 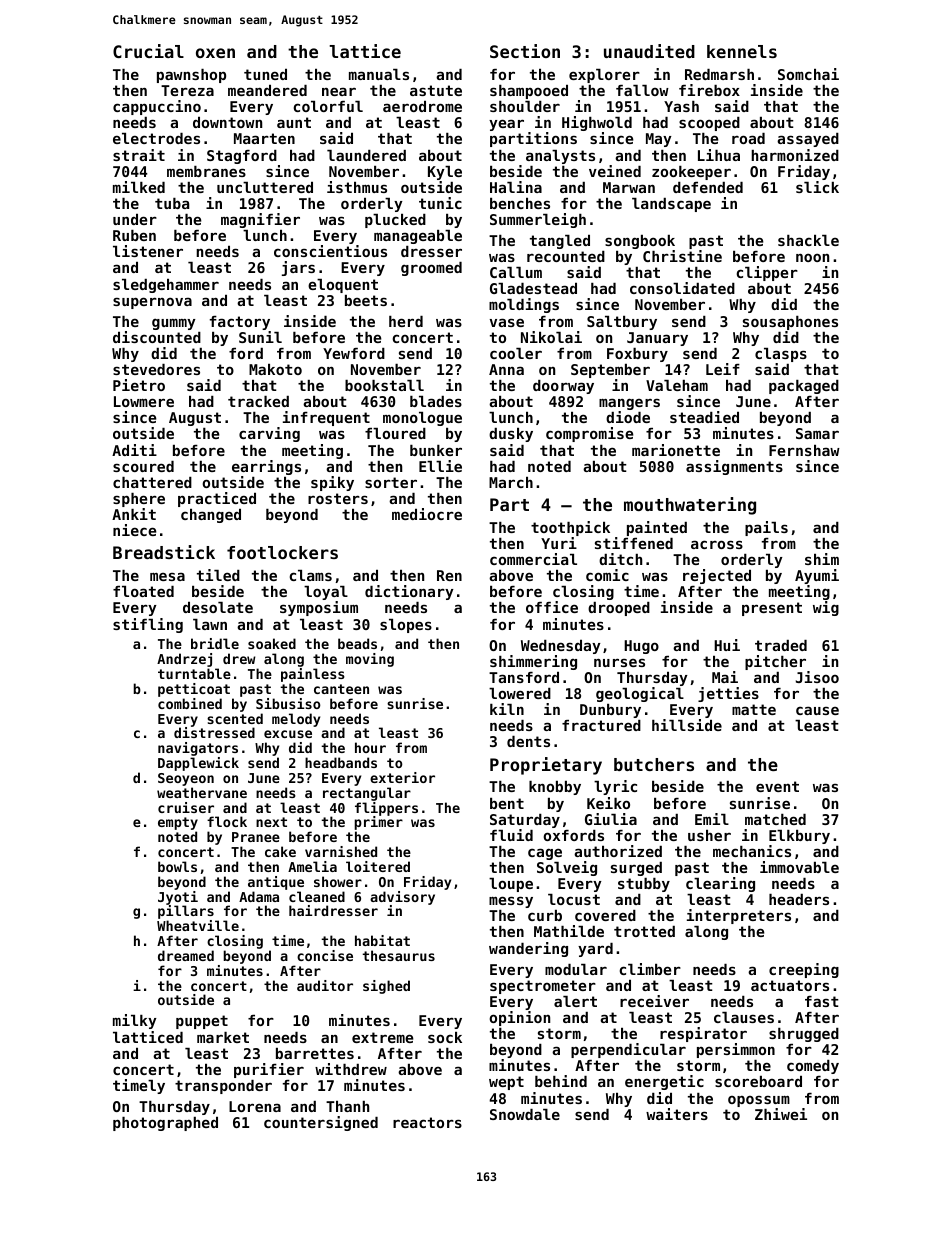 What do you see at coordinates (808, 140) in the screenshot?
I see `assayed` at bounding box center [808, 140].
